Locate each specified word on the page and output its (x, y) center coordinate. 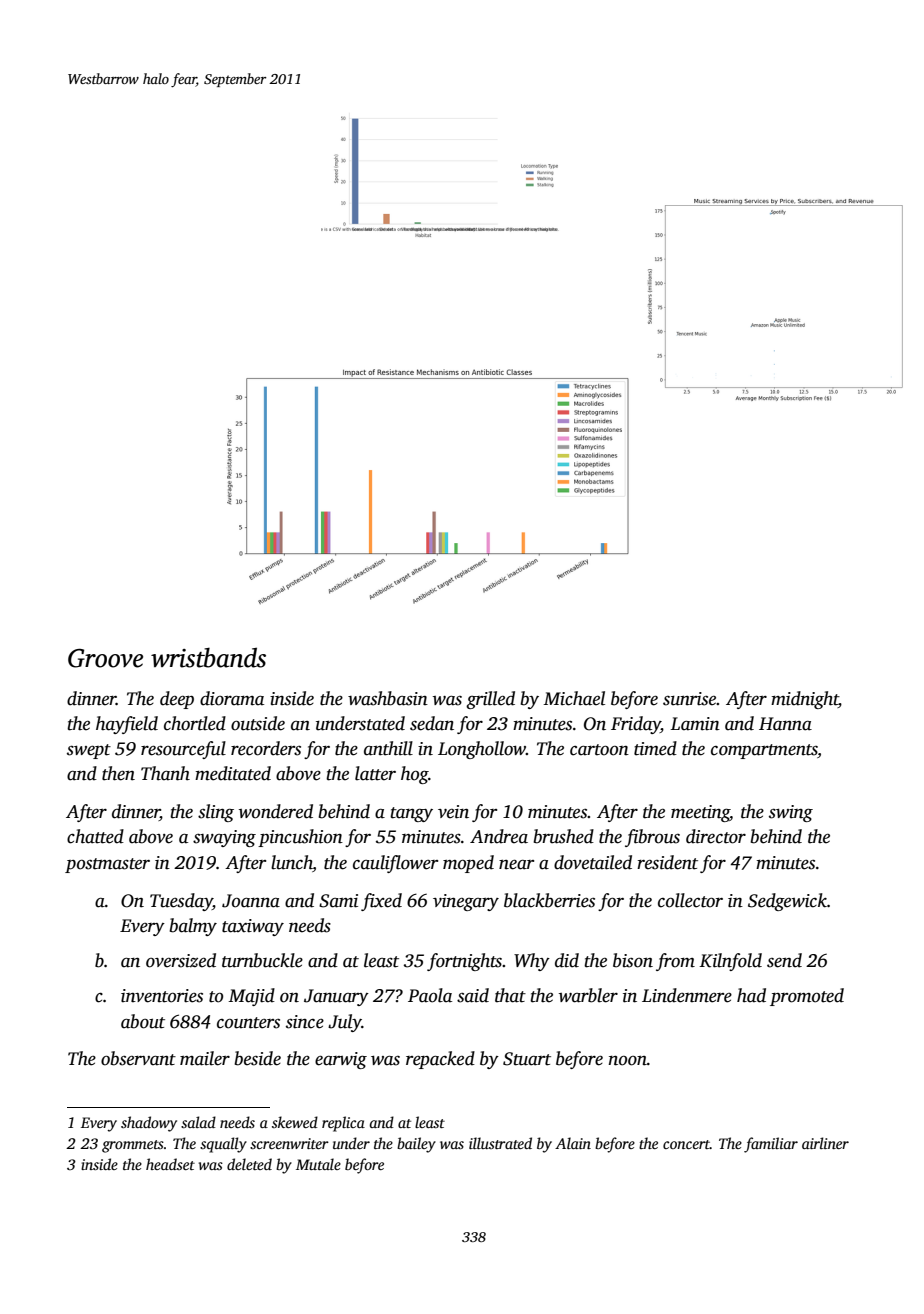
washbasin (388, 698)
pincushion (300, 838)
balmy (193, 927)
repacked (440, 1060)
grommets (133, 1146)
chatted (95, 836)
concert (686, 1144)
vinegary (466, 902)
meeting (700, 813)
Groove (105, 658)
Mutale (318, 1164)
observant (138, 1058)
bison (633, 960)
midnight (805, 700)
